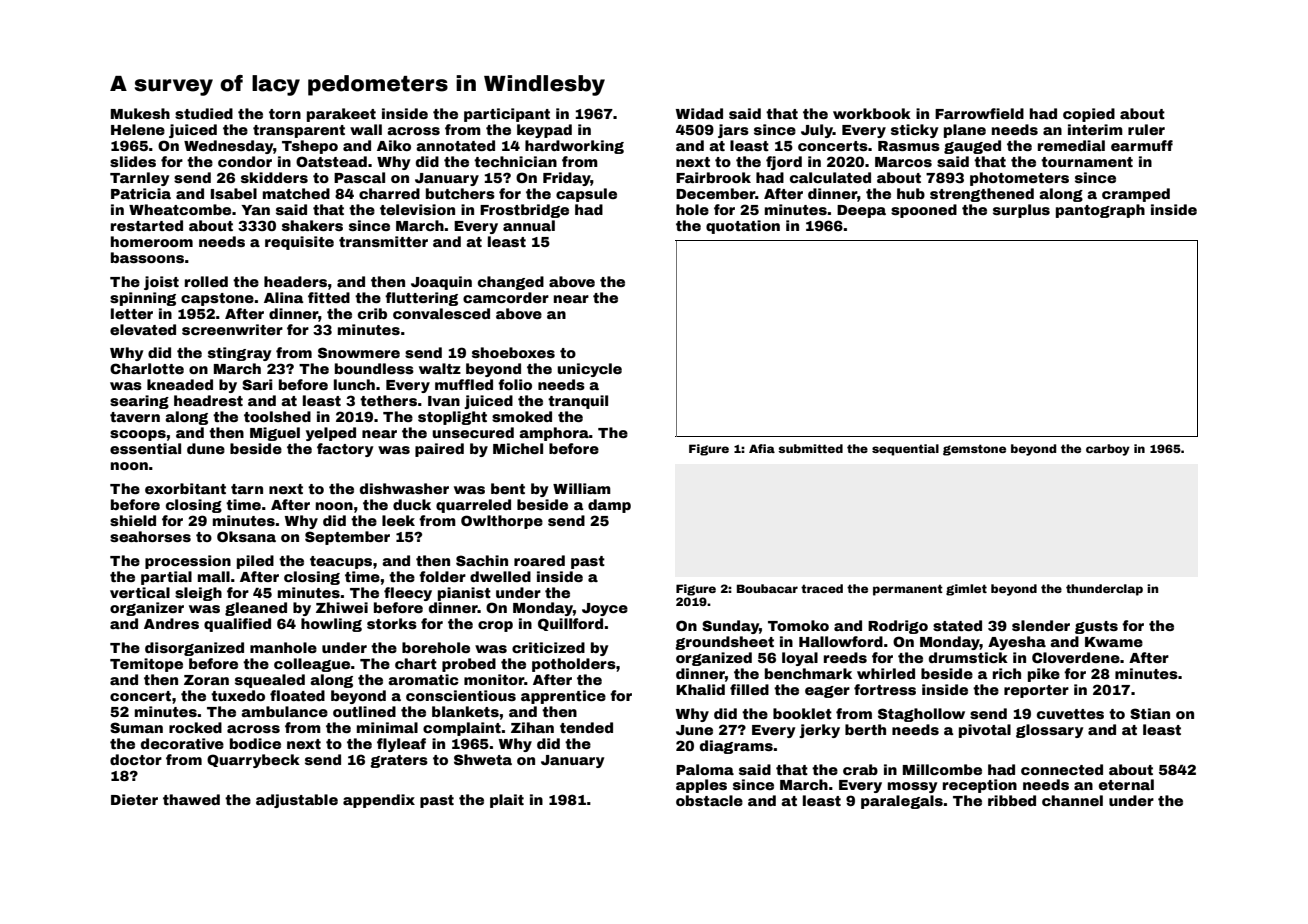  I want to click on copied, so click(1089, 115).
